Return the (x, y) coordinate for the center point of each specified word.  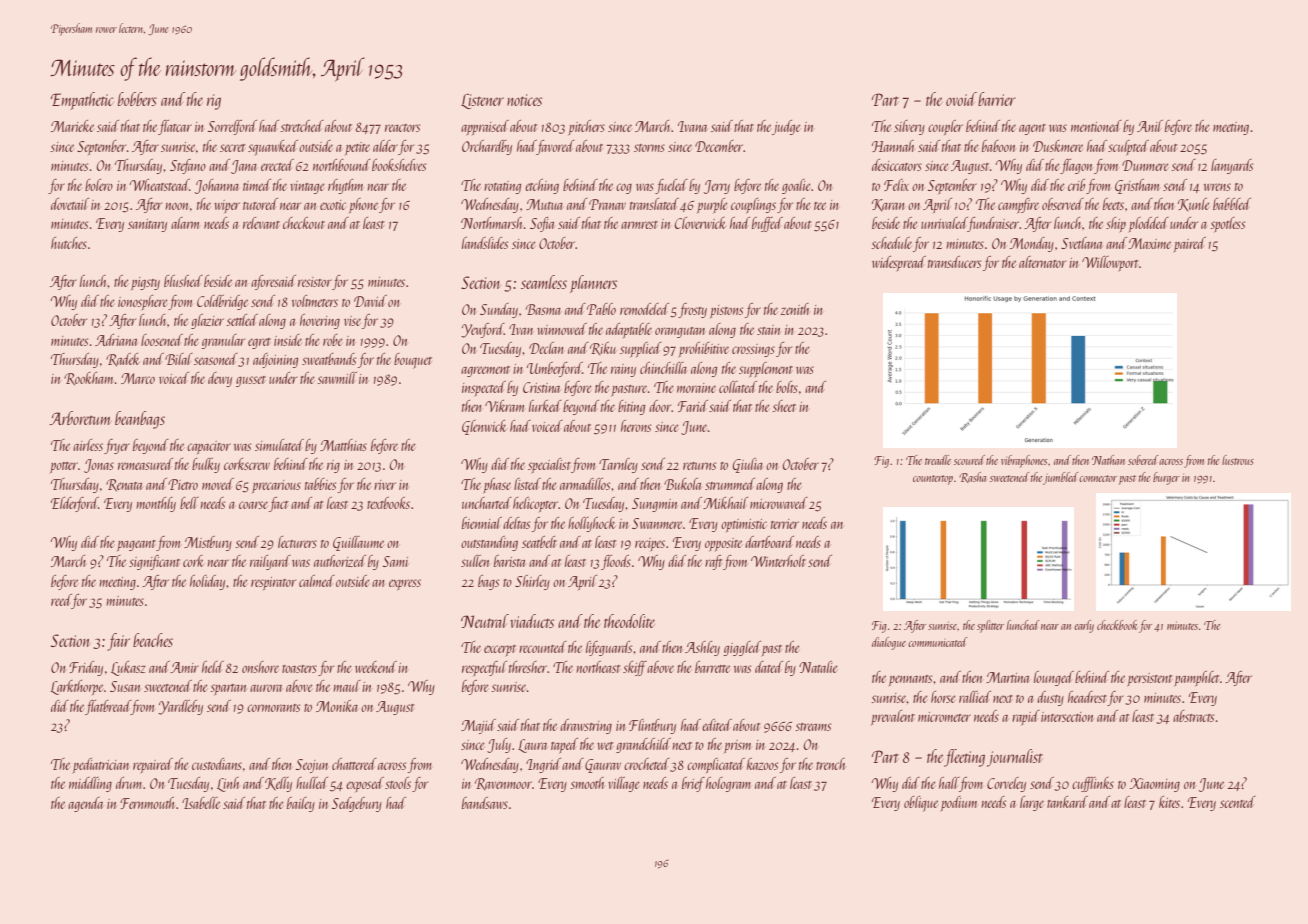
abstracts (1193, 716)
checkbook (1117, 625)
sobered (1143, 460)
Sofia (542, 224)
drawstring (586, 726)
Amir (184, 667)
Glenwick (484, 427)
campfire (1018, 205)
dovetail (70, 204)
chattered (354, 764)
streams (813, 727)
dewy (220, 379)
